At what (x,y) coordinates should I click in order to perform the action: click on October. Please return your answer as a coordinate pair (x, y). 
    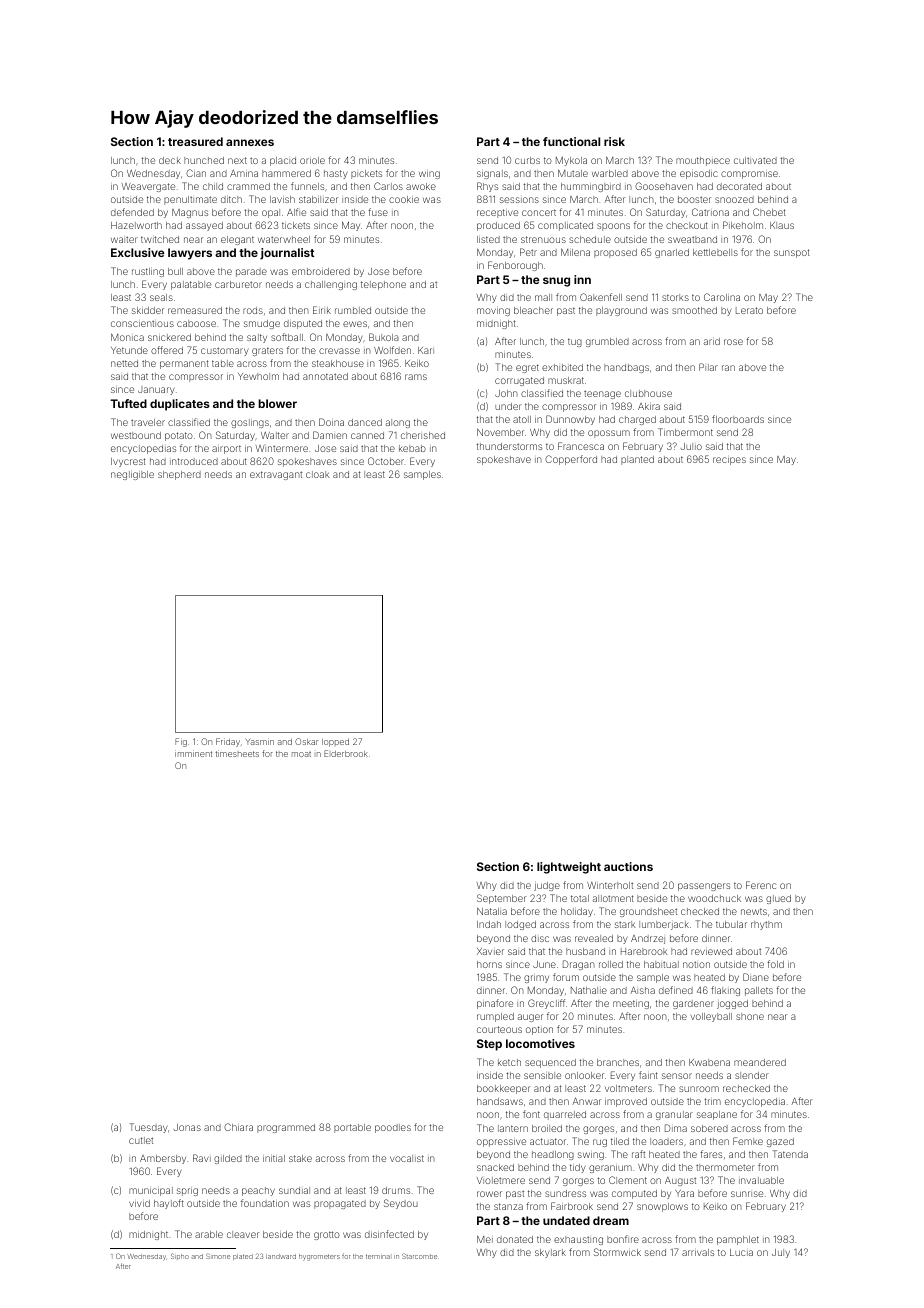
    Looking at the image, I should click on (386, 461).
